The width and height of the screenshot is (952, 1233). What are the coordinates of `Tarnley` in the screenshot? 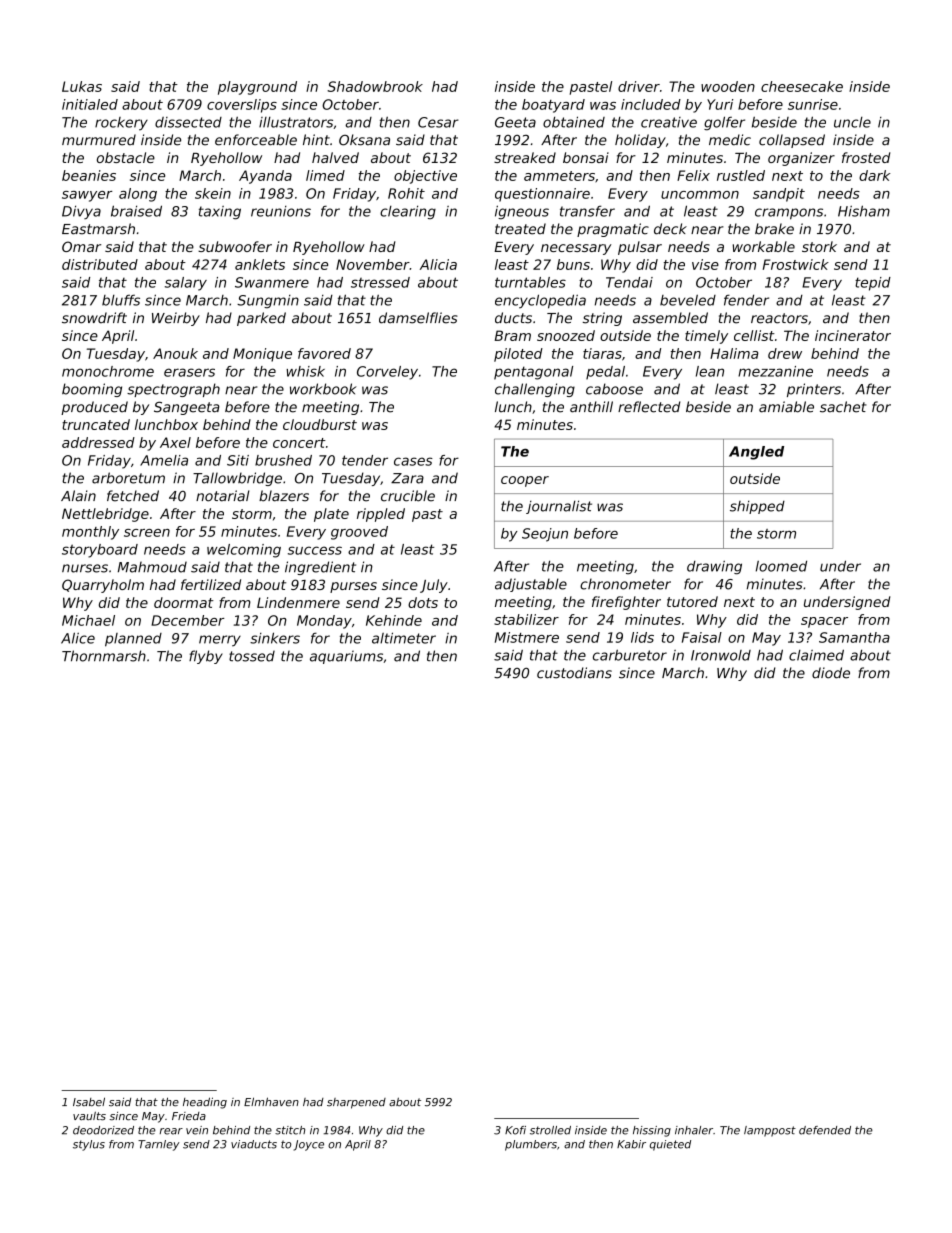 It's located at (158, 1145).
